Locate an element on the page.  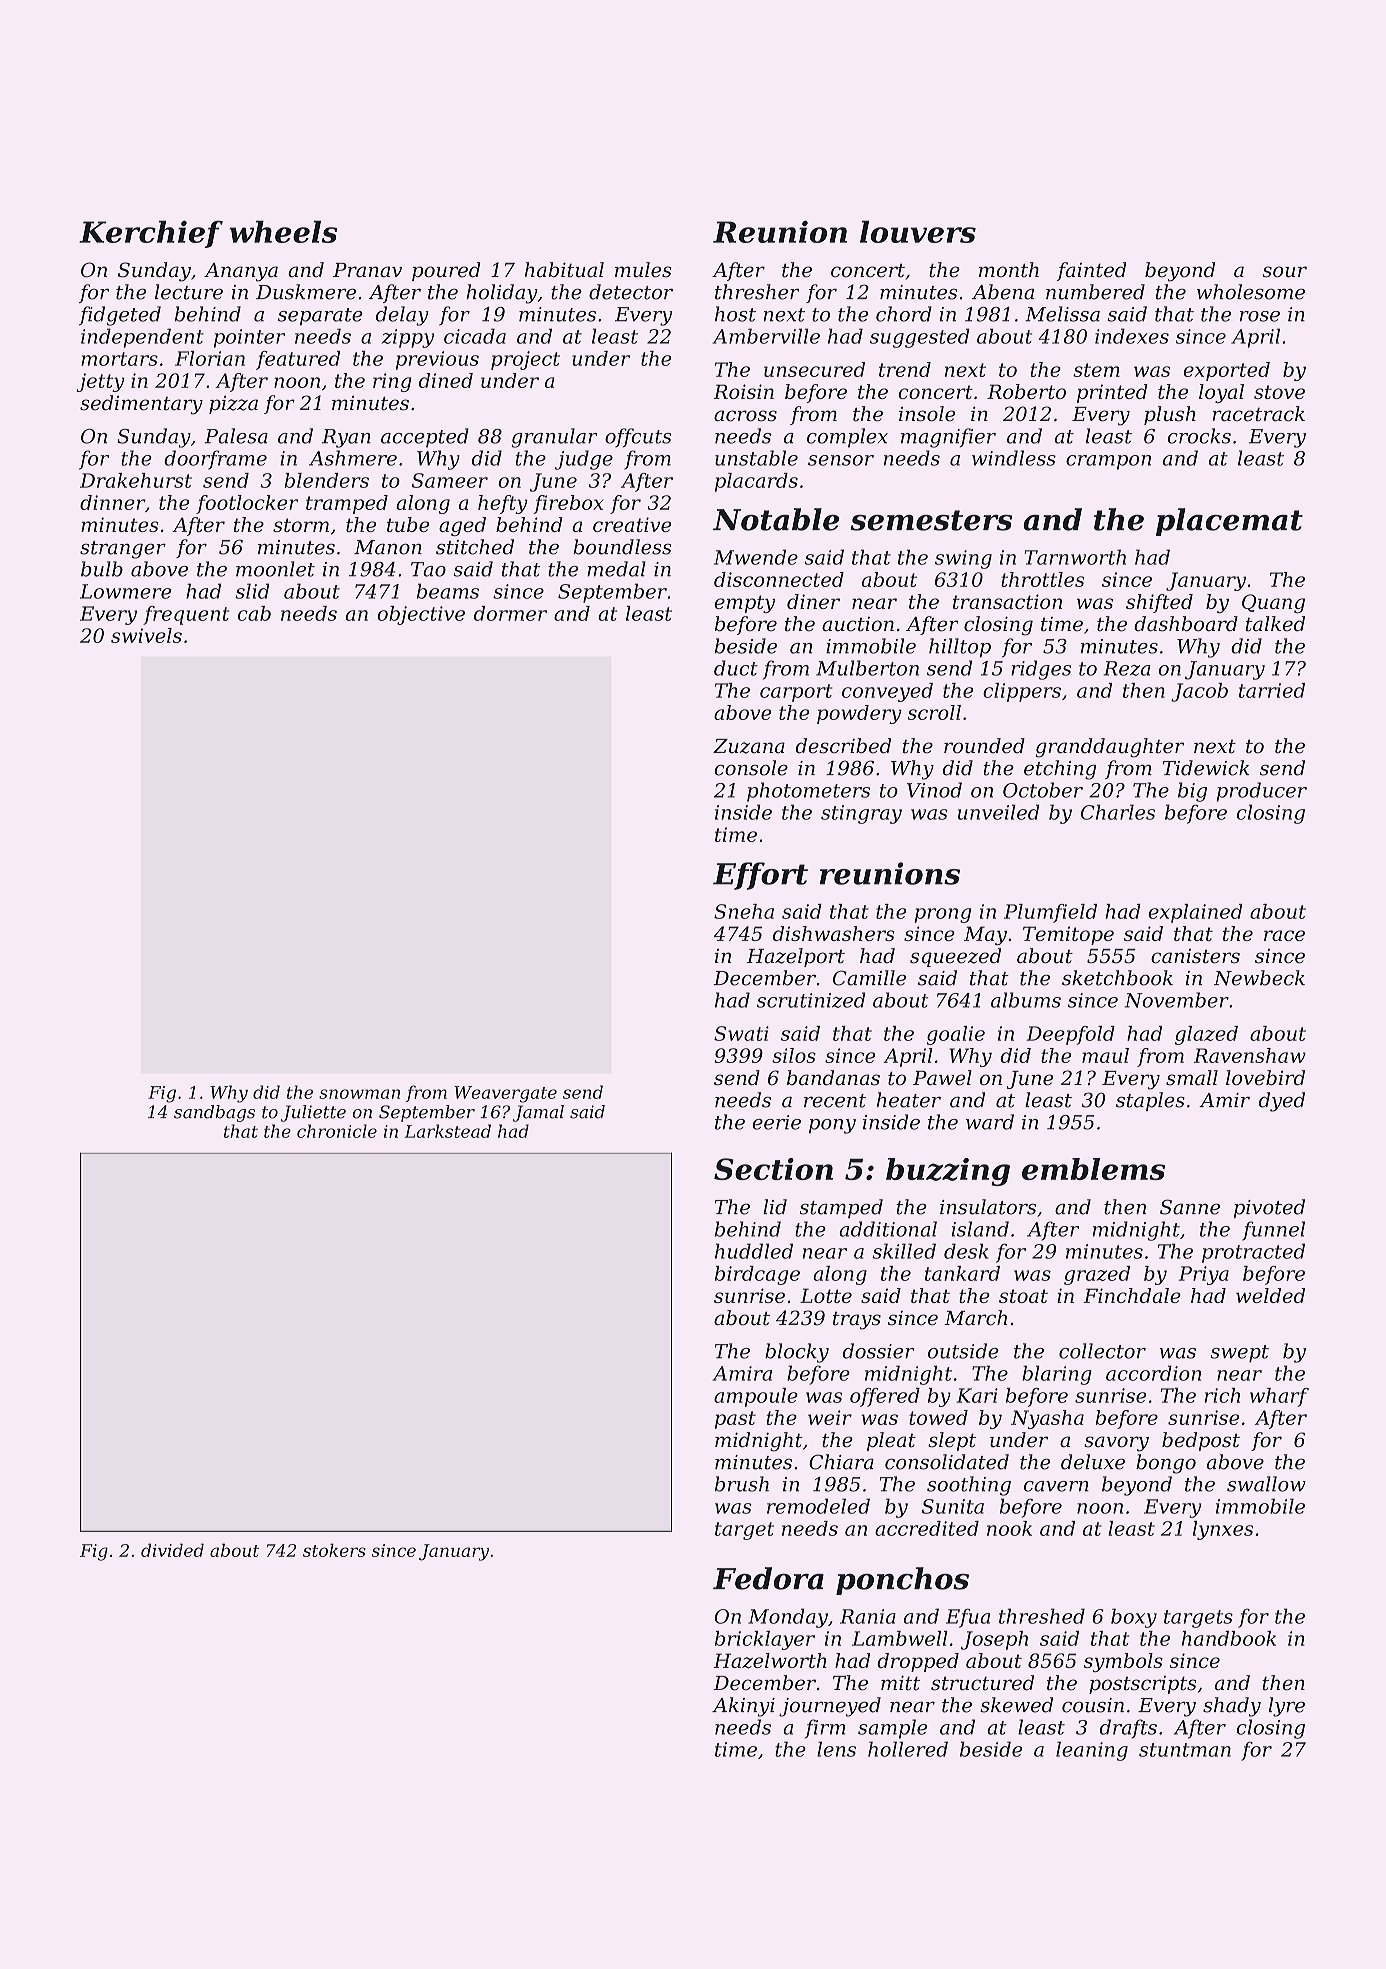
objective is located at coordinates (421, 615).
